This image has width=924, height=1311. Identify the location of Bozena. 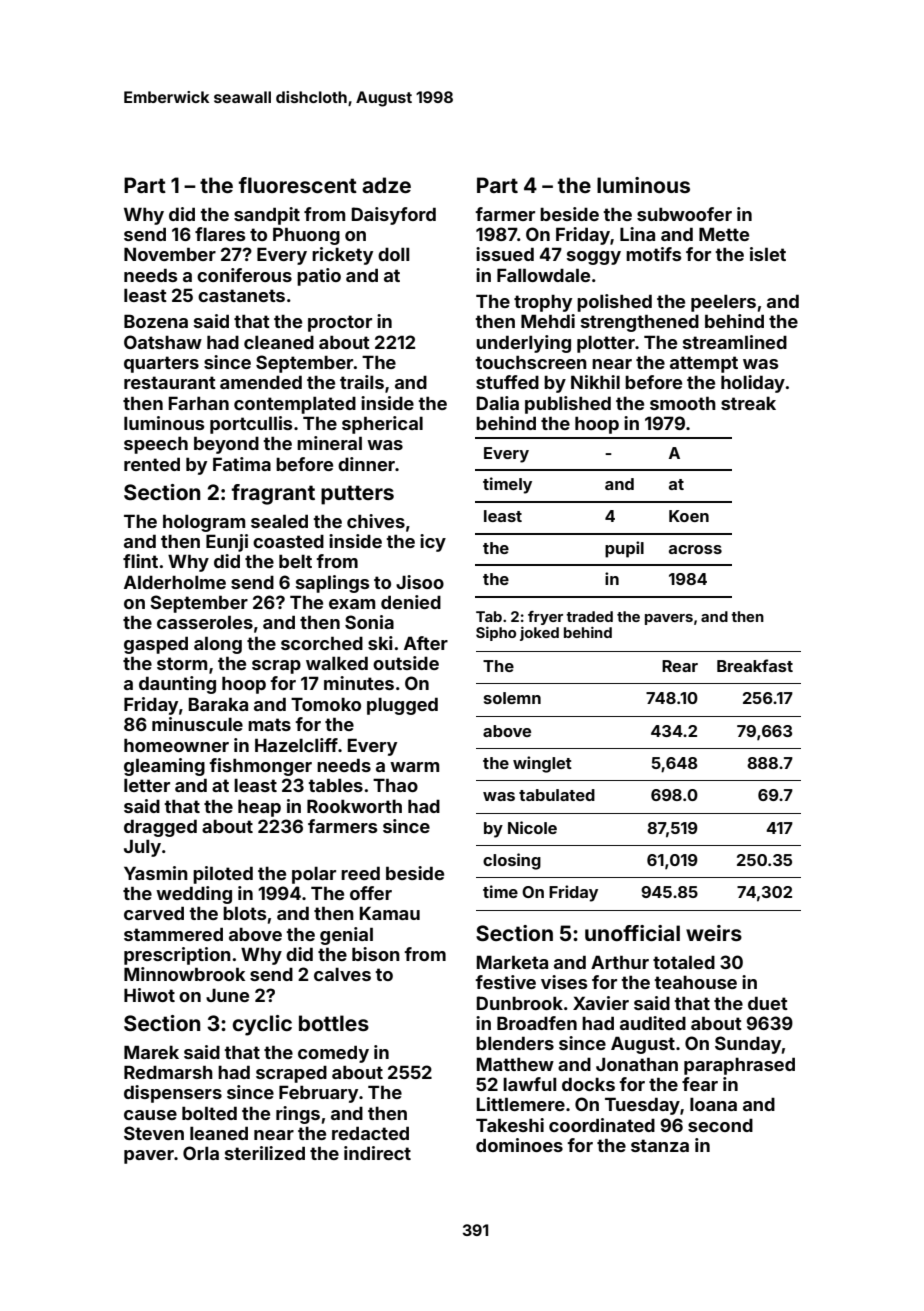
(156, 321).
